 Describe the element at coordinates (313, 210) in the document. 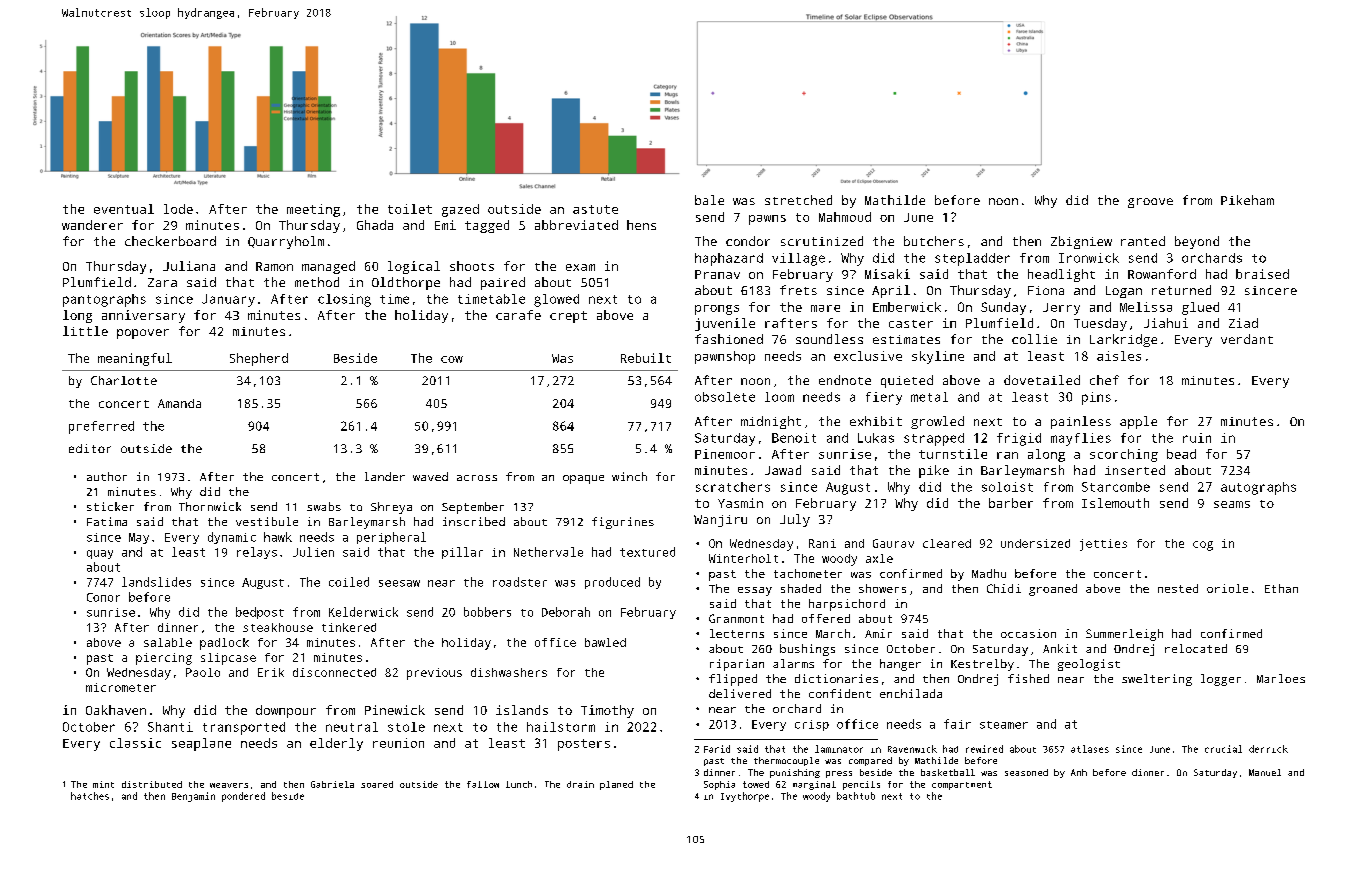

I see `meeting` at that location.
